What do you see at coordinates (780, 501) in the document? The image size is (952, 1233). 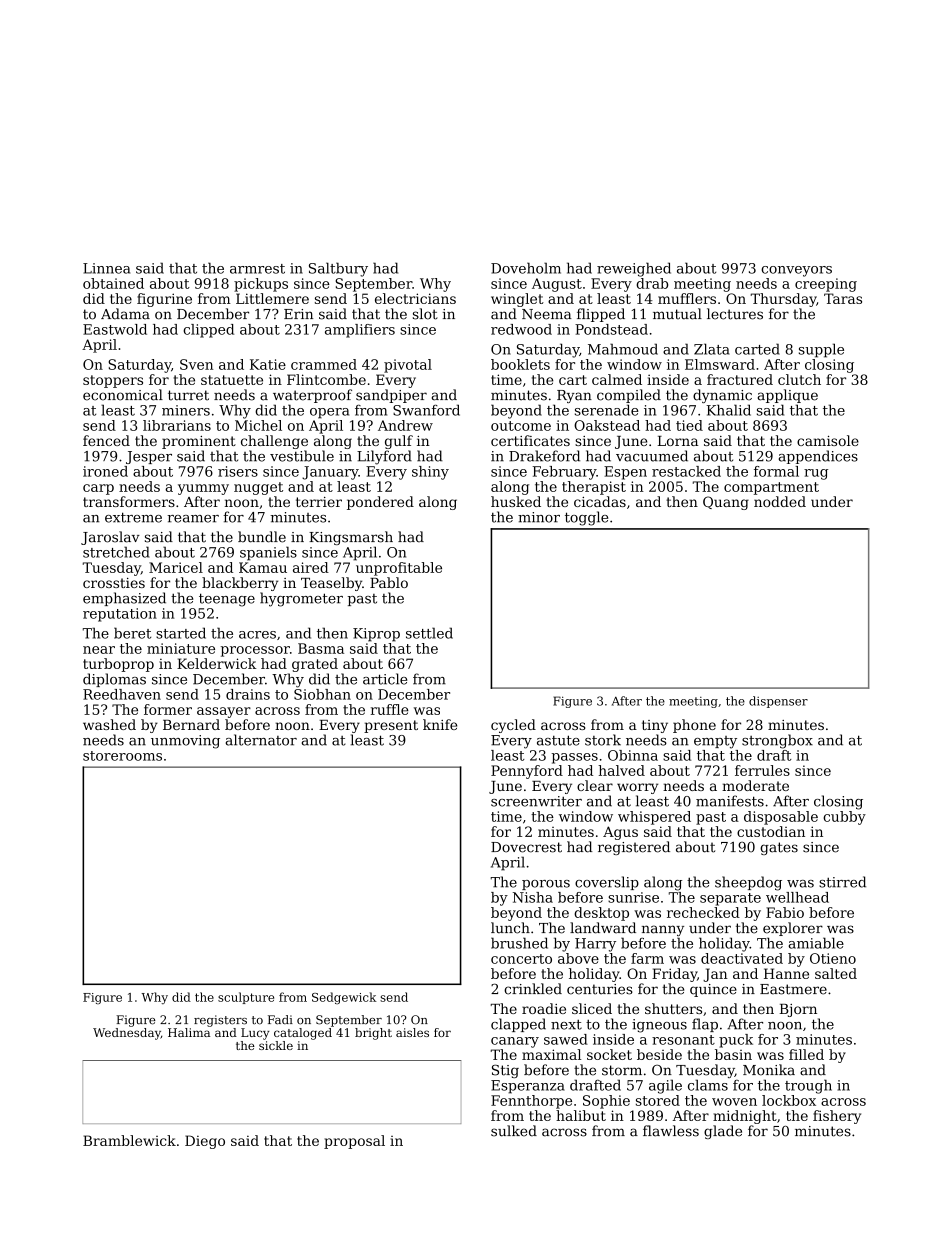 I see `nodded` at bounding box center [780, 501].
